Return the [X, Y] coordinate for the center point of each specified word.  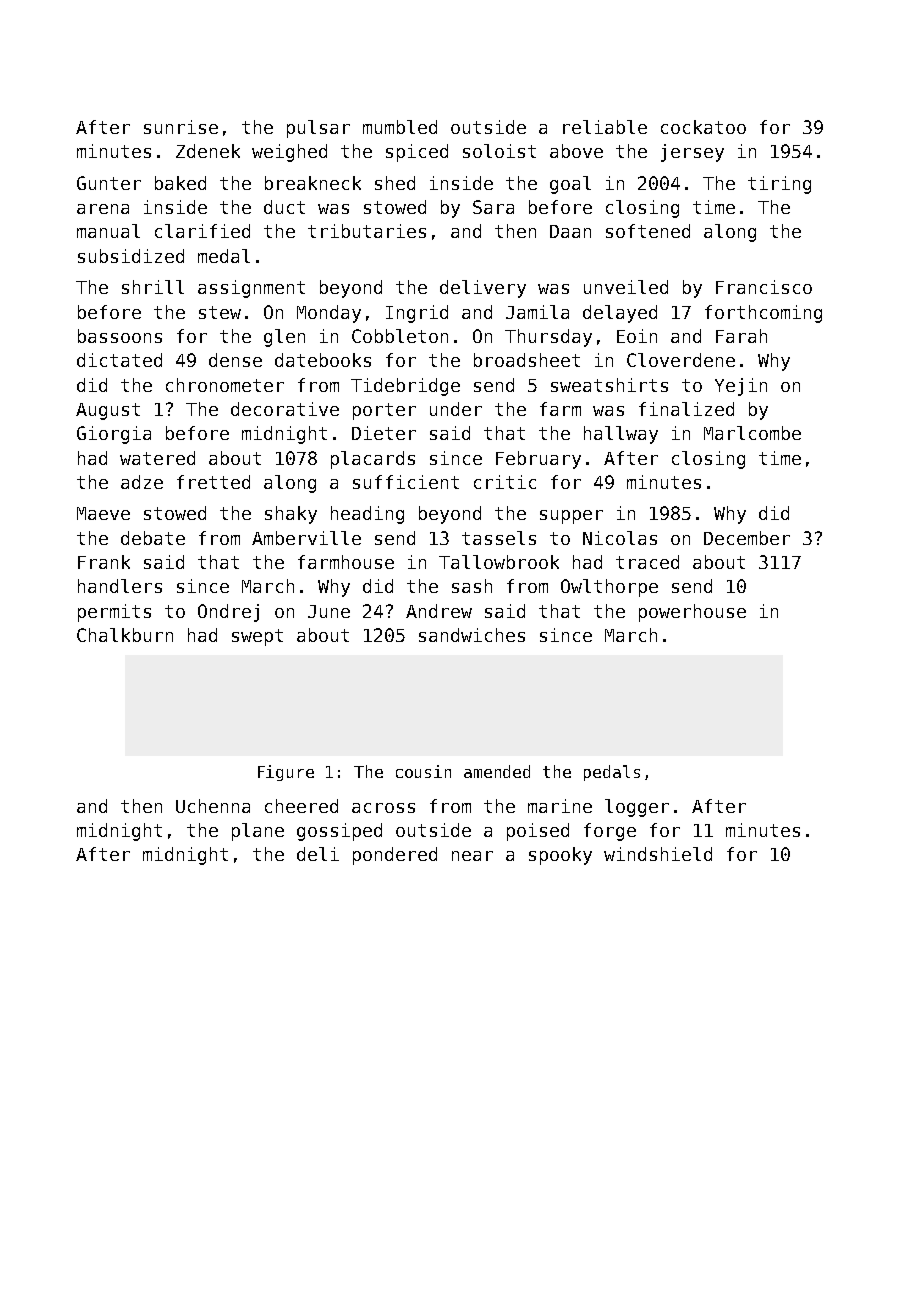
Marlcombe [752, 433]
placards [373, 460]
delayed [620, 314]
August [108, 411]
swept [257, 637]
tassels [499, 538]
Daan [570, 231]
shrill [153, 287]
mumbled [400, 127]
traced [647, 562]
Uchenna [213, 806]
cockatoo [703, 127]
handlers [120, 586]
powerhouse [692, 613]
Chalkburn [125, 635]
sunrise [181, 127]
